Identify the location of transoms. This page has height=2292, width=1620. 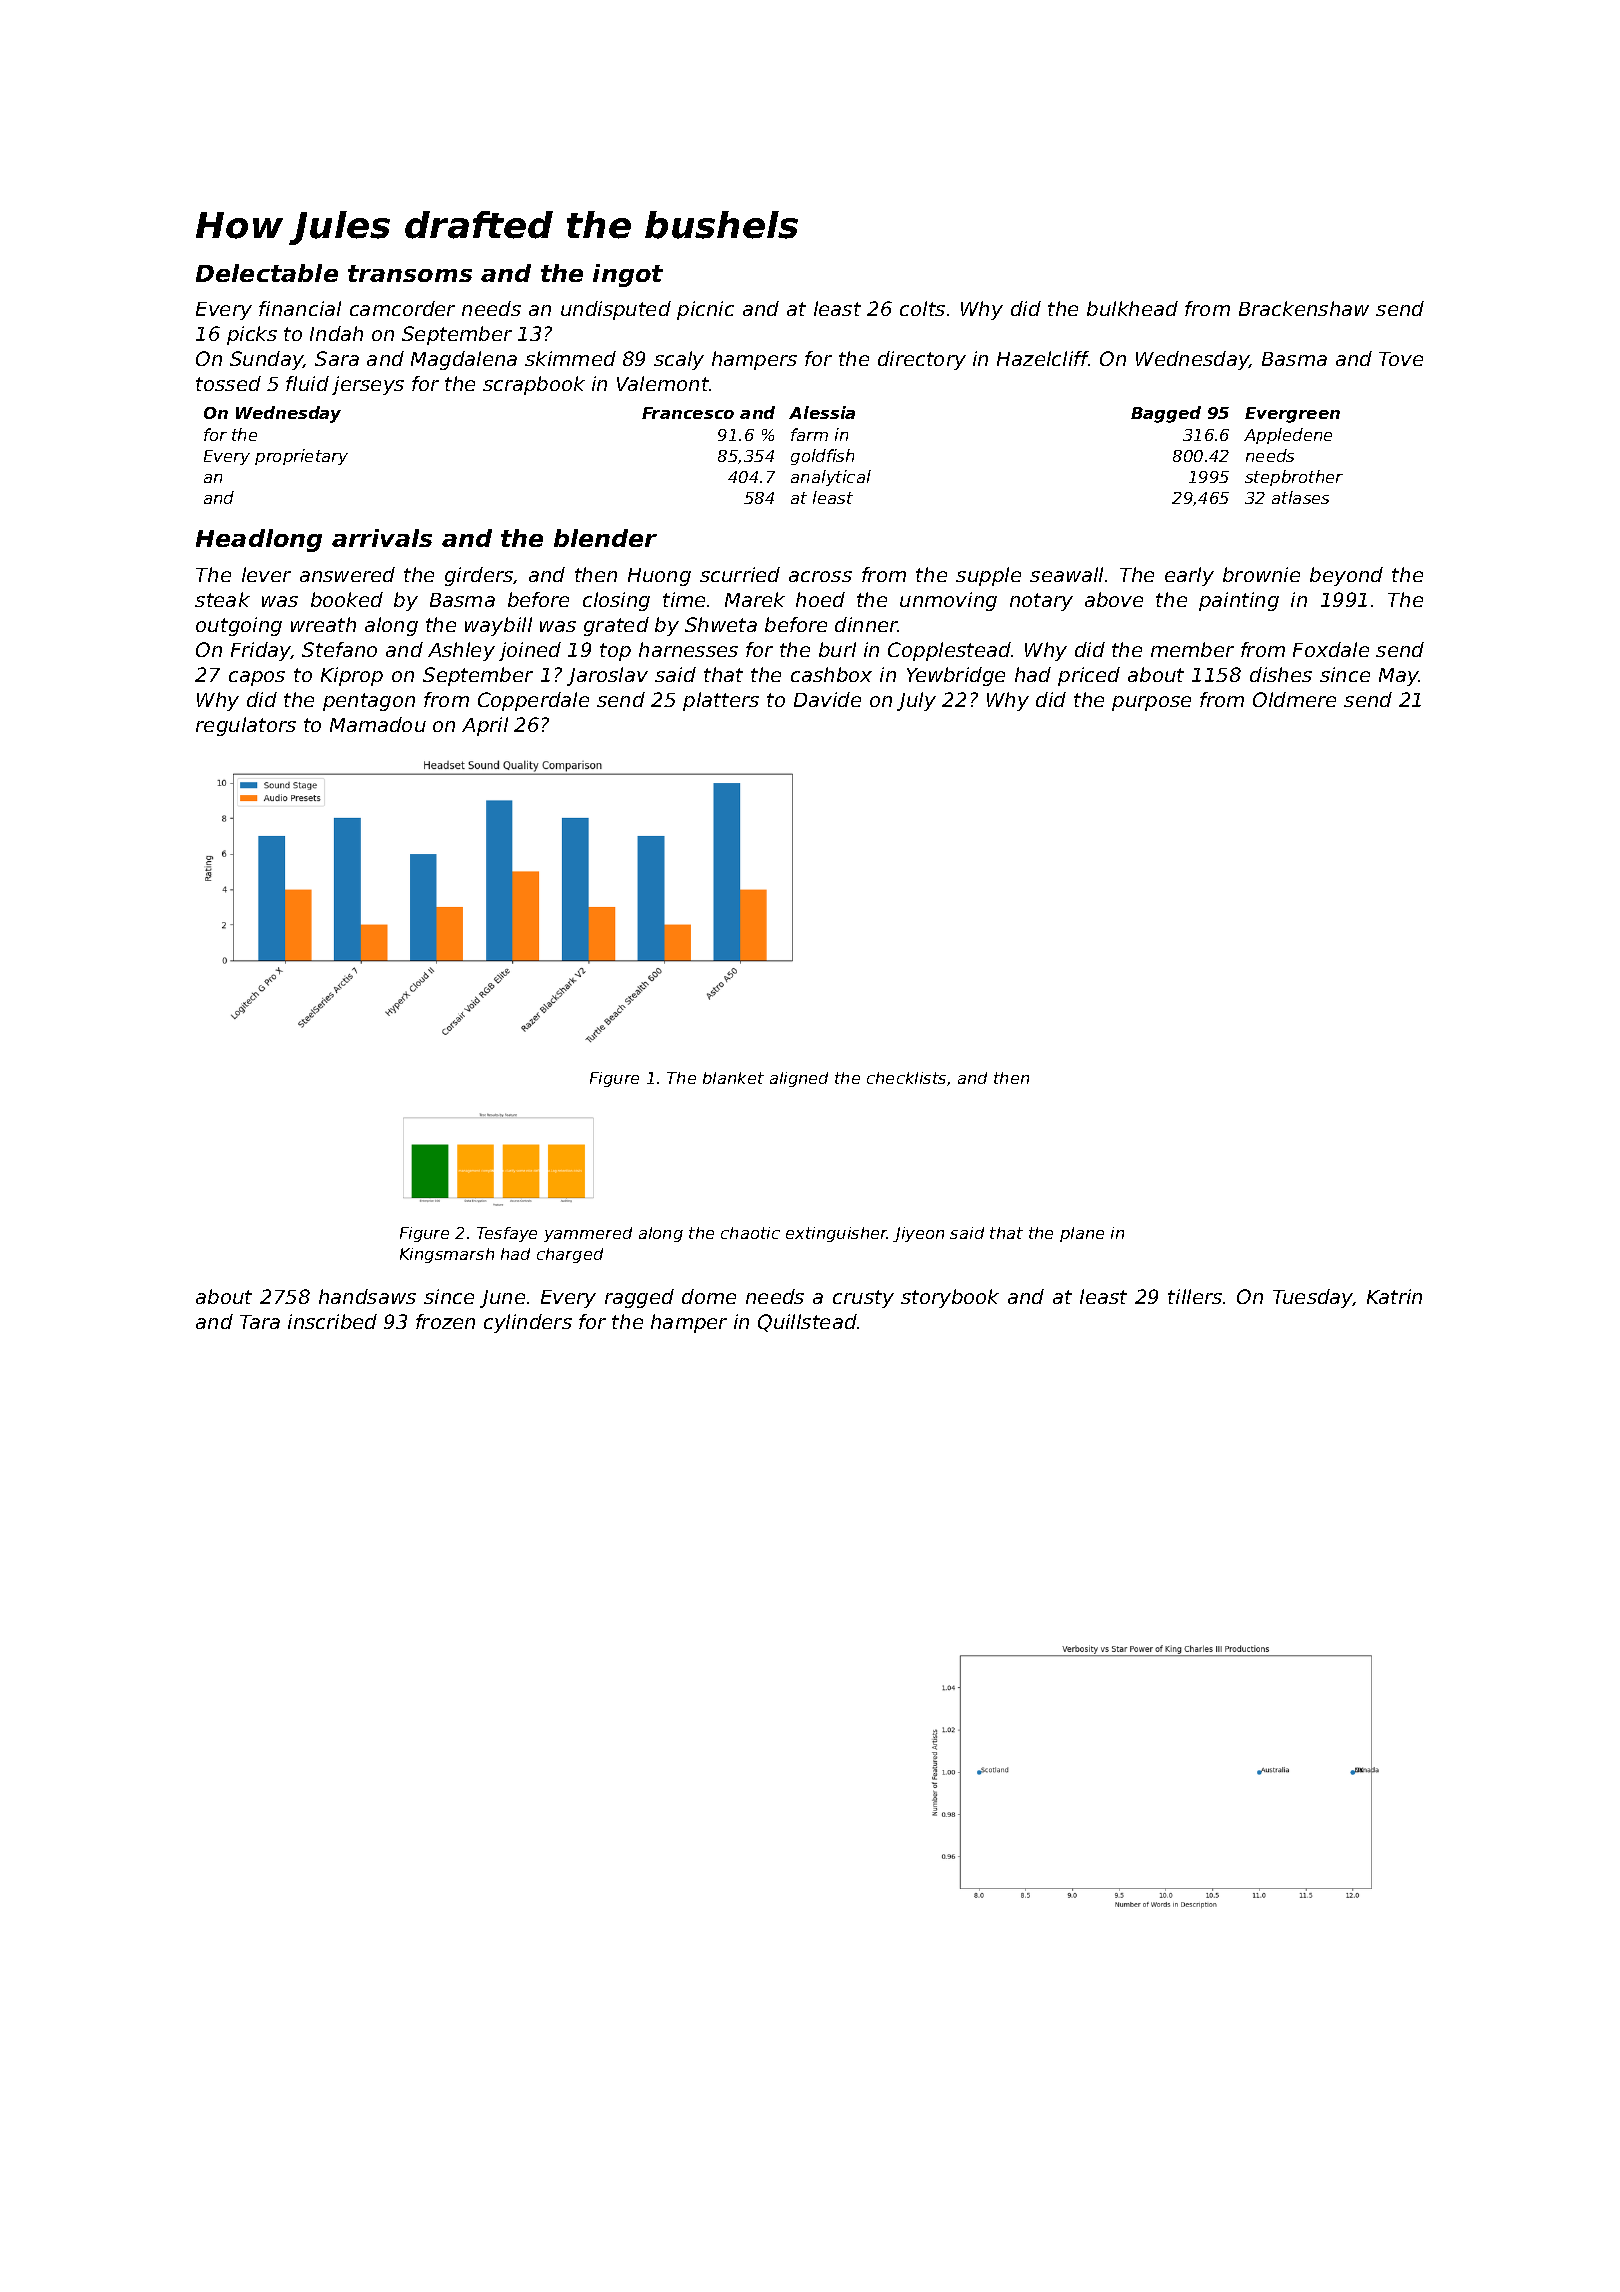
(410, 273).
